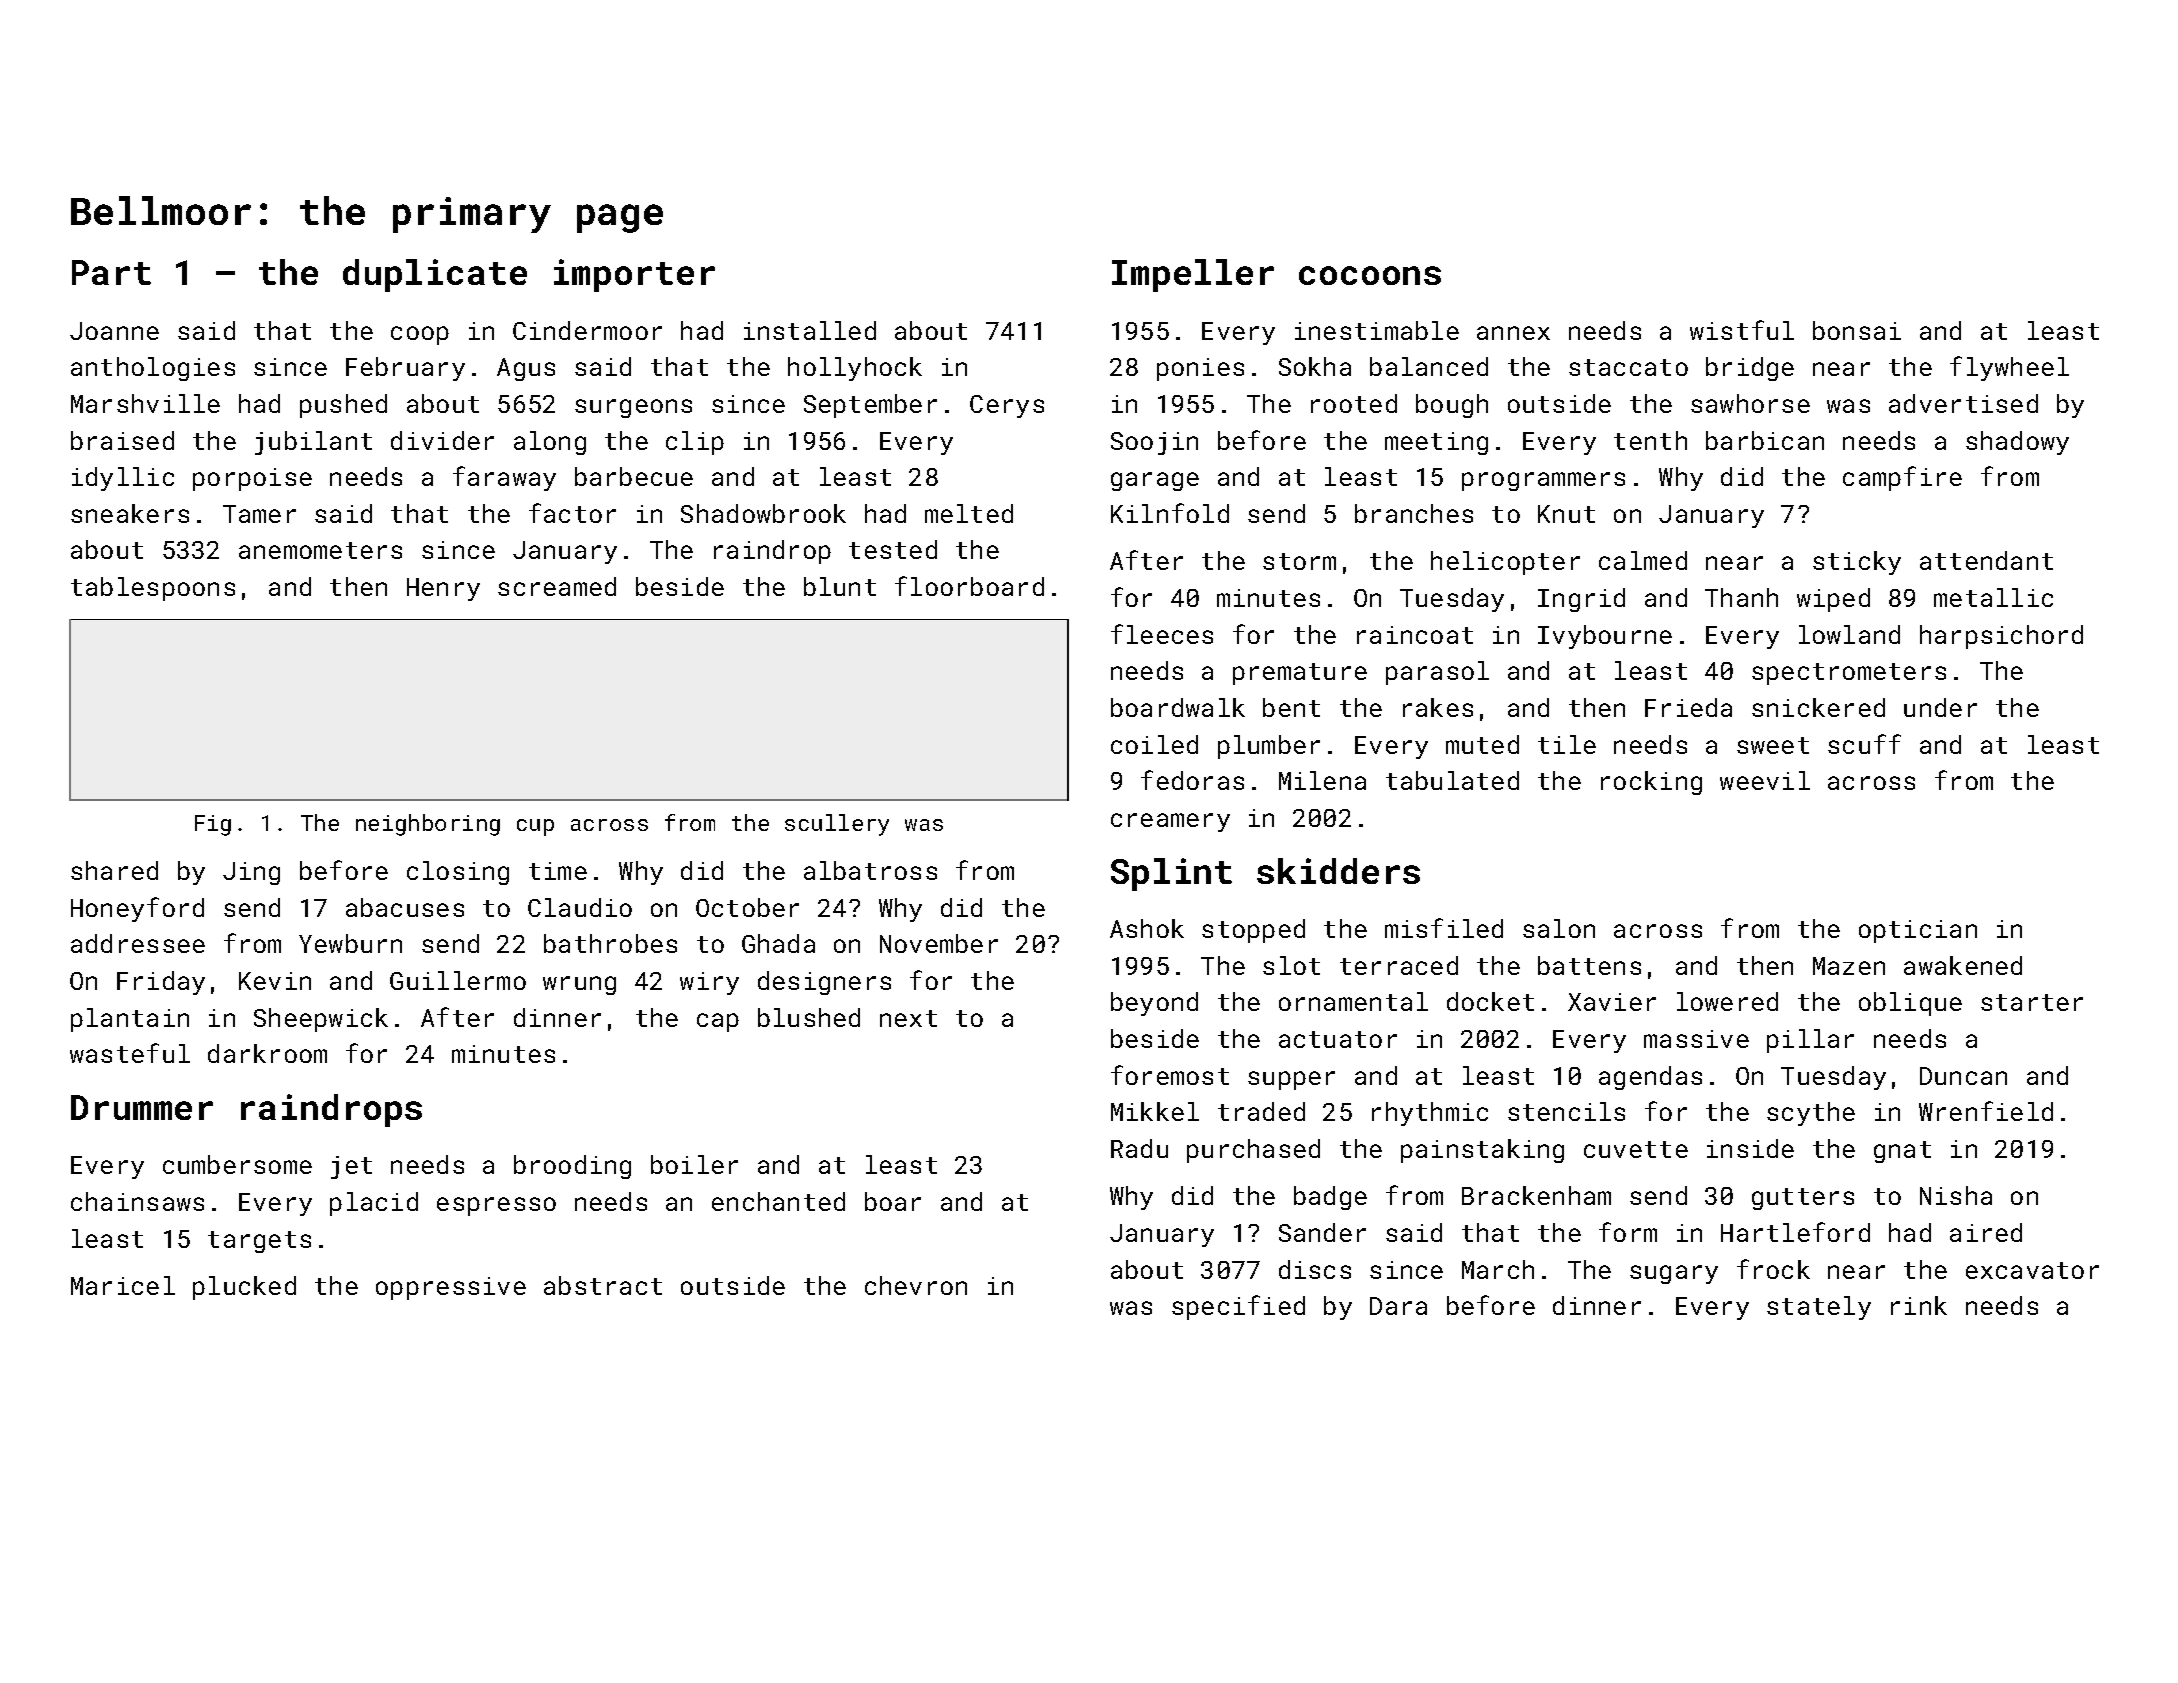 The width and height of the screenshot is (2178, 1683). What do you see at coordinates (1338, 1039) in the screenshot?
I see `actuator` at bounding box center [1338, 1039].
